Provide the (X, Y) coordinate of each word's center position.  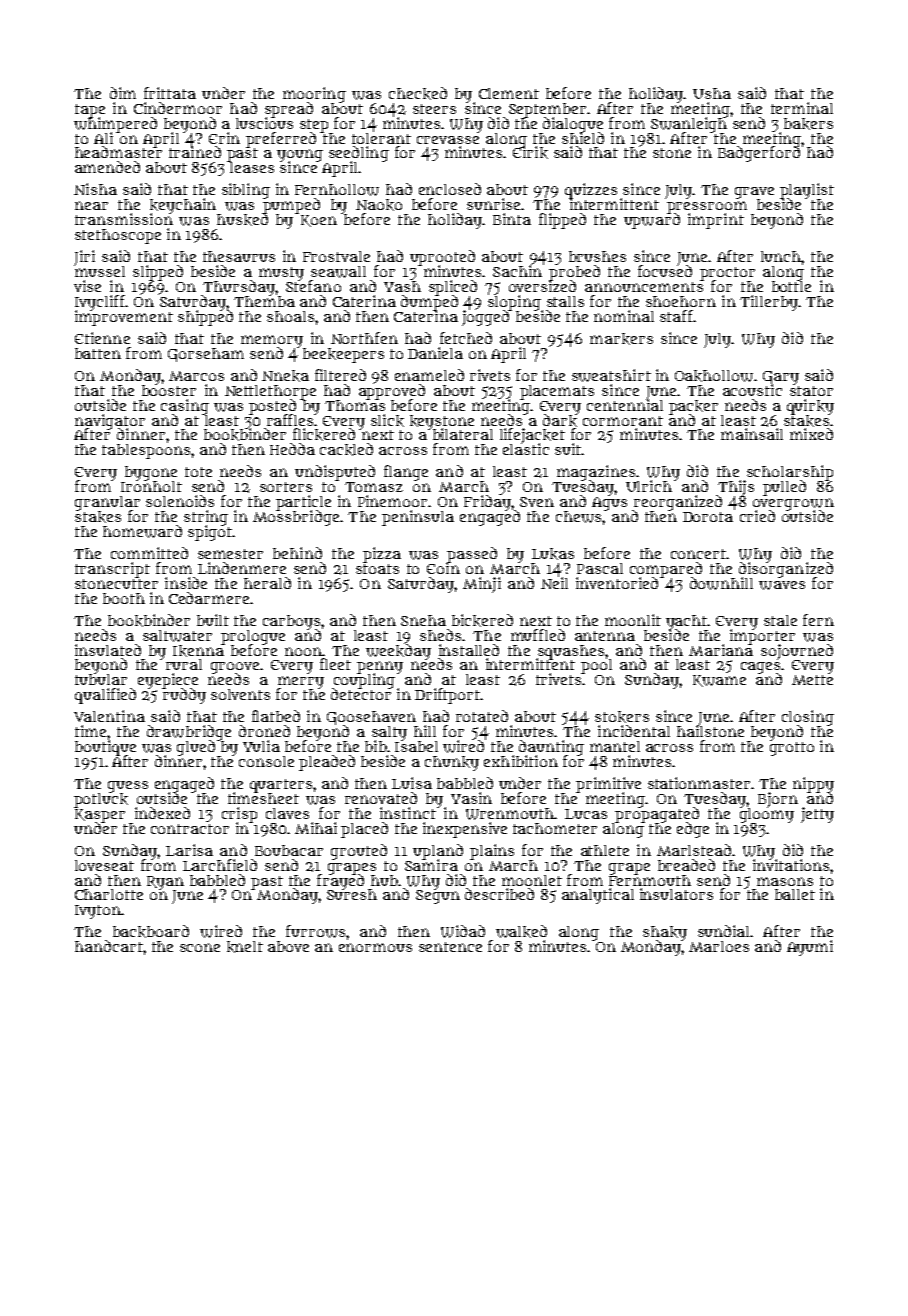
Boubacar (289, 850)
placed (364, 830)
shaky (665, 933)
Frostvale (336, 256)
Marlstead (694, 850)
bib (376, 746)
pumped (291, 206)
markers (621, 339)
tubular (101, 679)
